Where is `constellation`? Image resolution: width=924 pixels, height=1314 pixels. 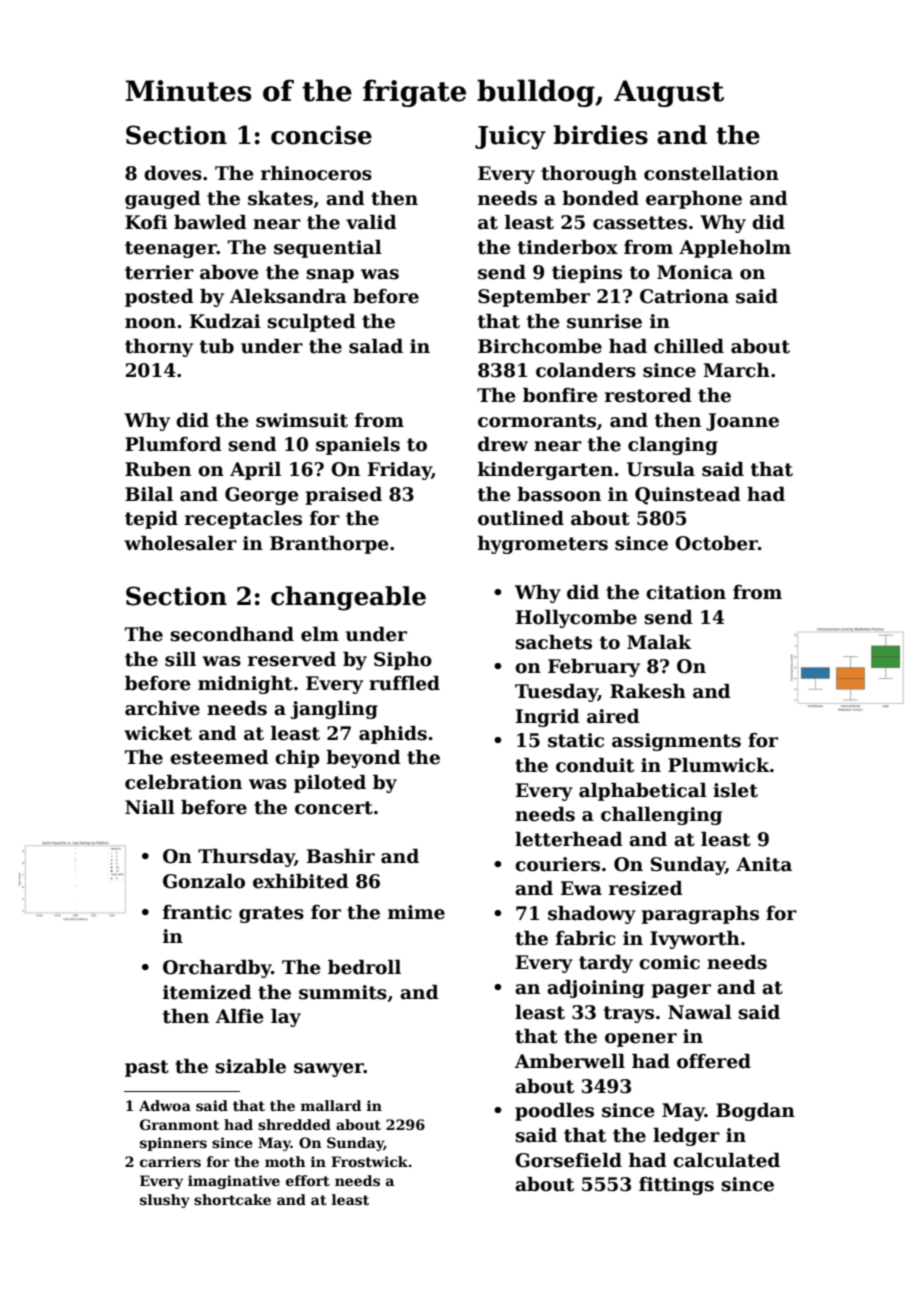 constellation is located at coordinates (711, 173).
